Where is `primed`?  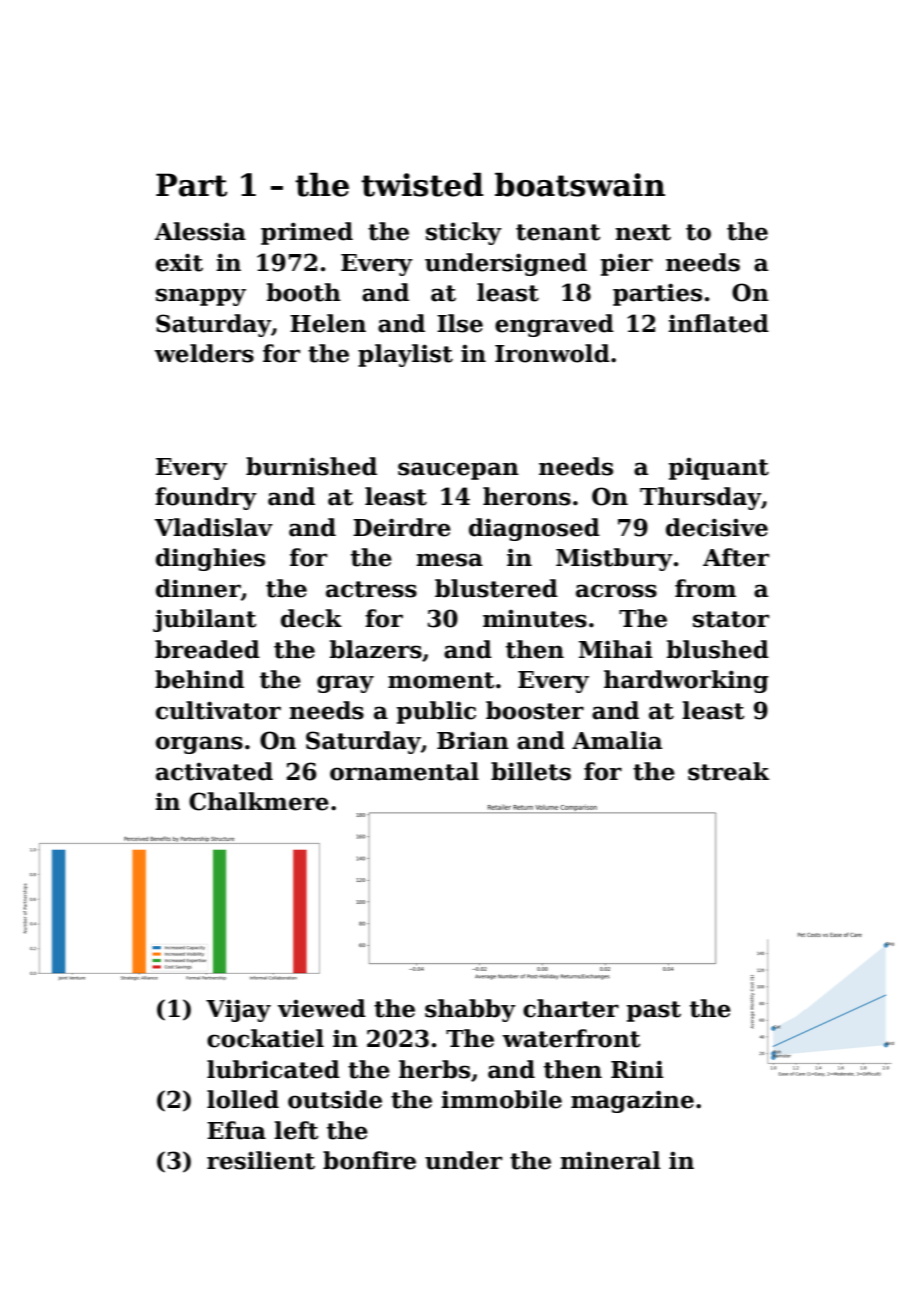 primed is located at coordinates (307, 233).
